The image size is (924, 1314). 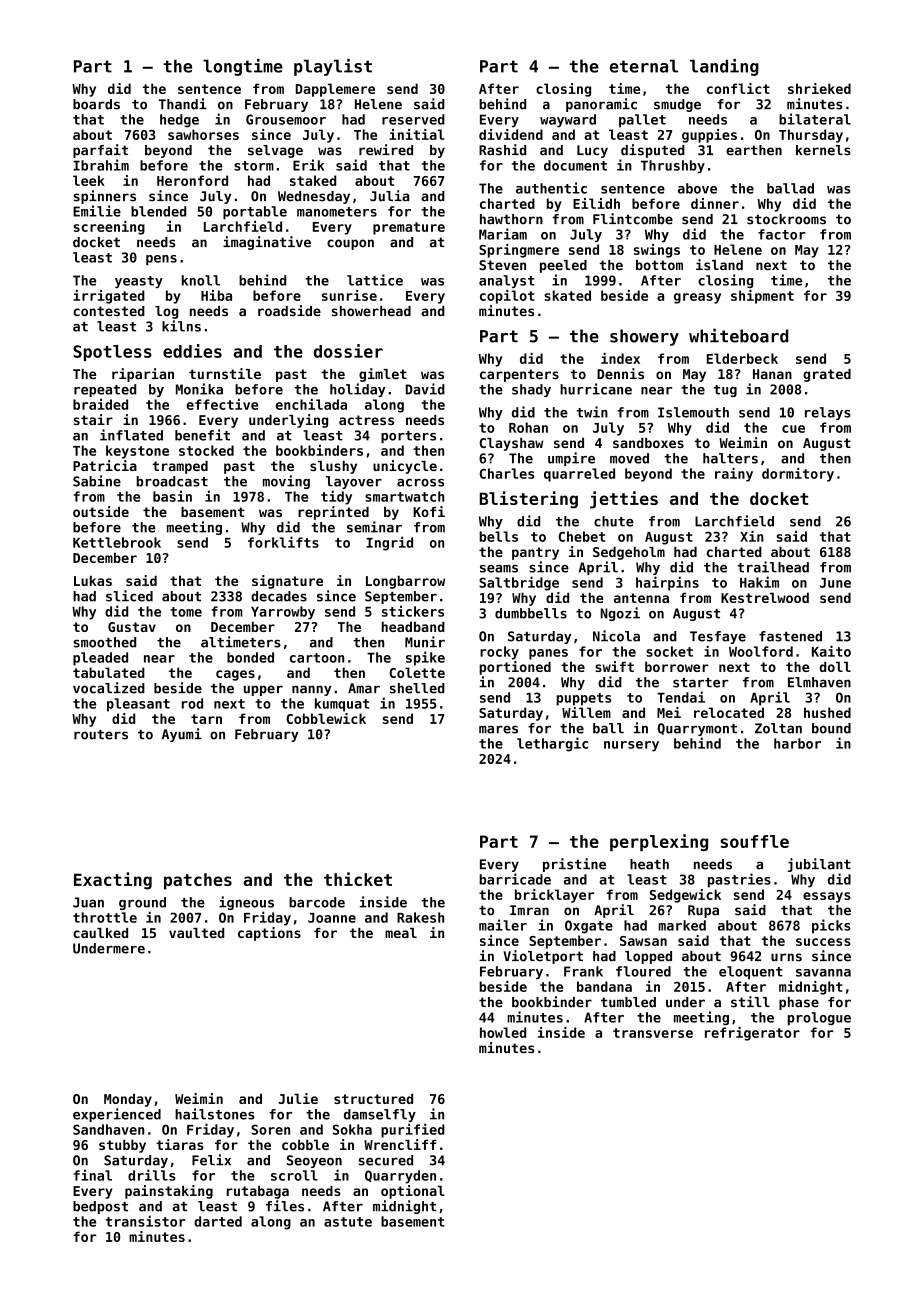 I want to click on playlist, so click(x=333, y=67).
